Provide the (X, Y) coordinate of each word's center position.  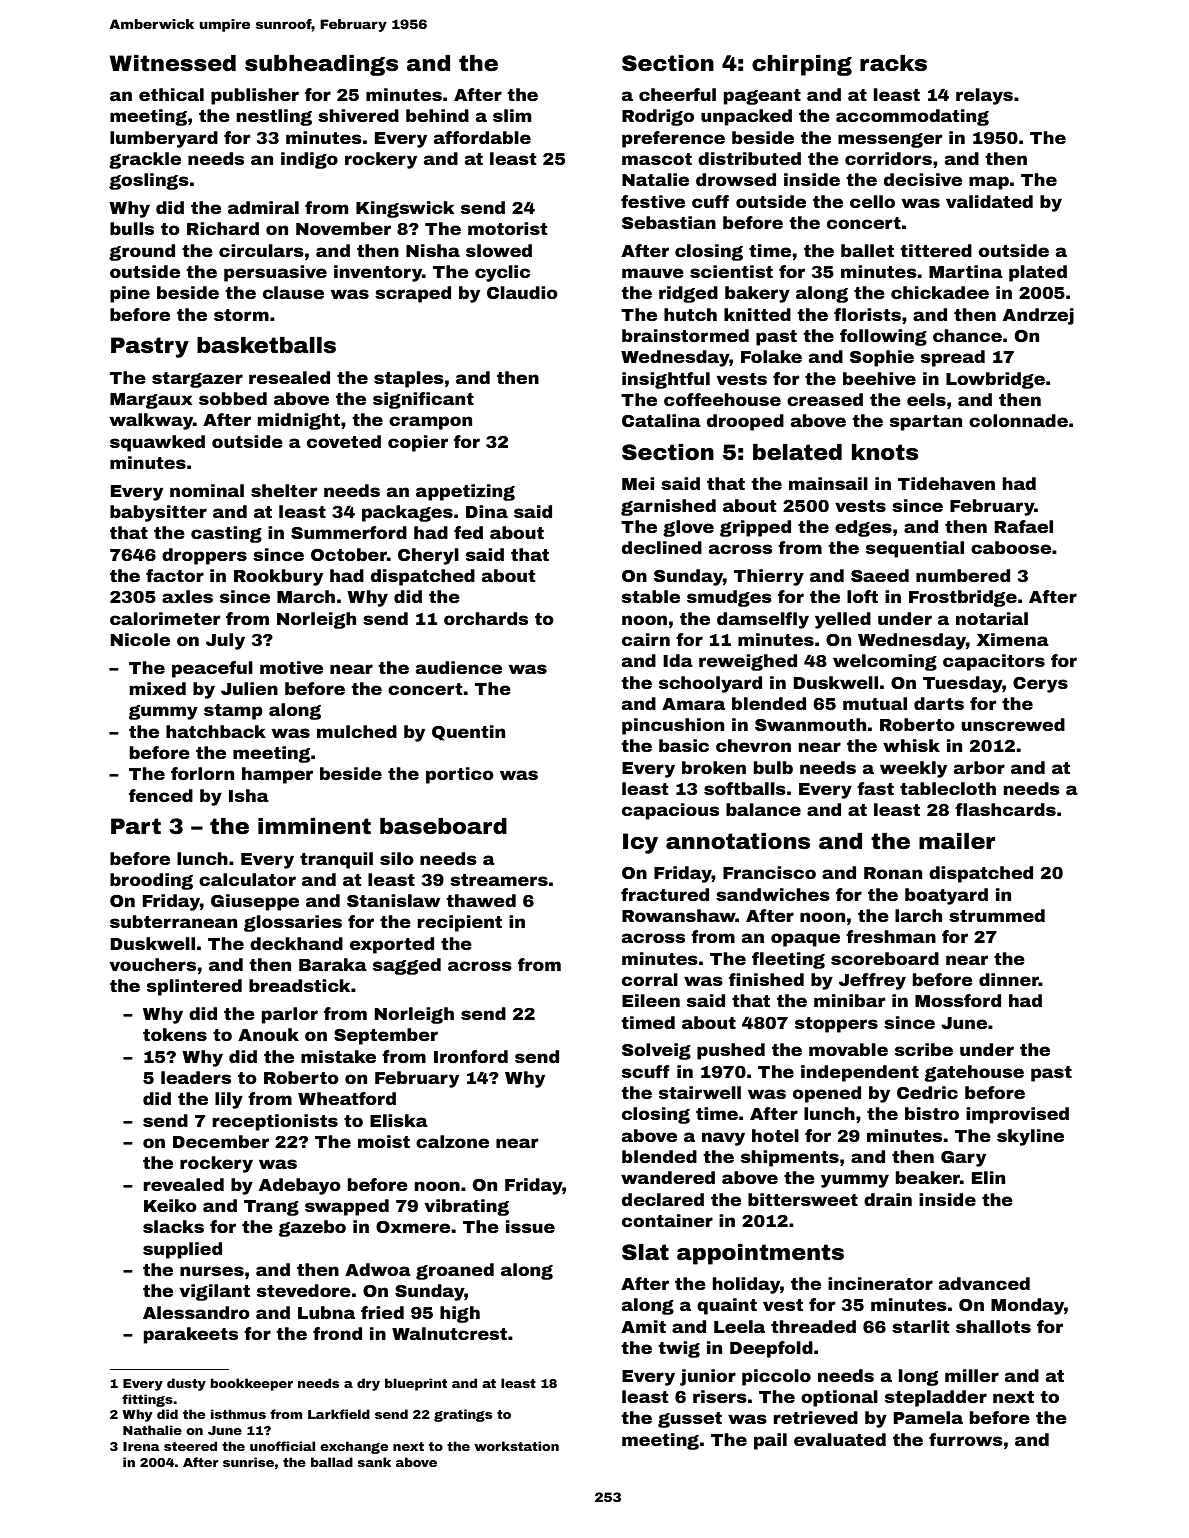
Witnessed (173, 63)
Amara (693, 704)
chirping (802, 65)
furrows (966, 1439)
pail (770, 1441)
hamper (277, 775)
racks (893, 63)
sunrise (248, 1462)
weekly (913, 769)
